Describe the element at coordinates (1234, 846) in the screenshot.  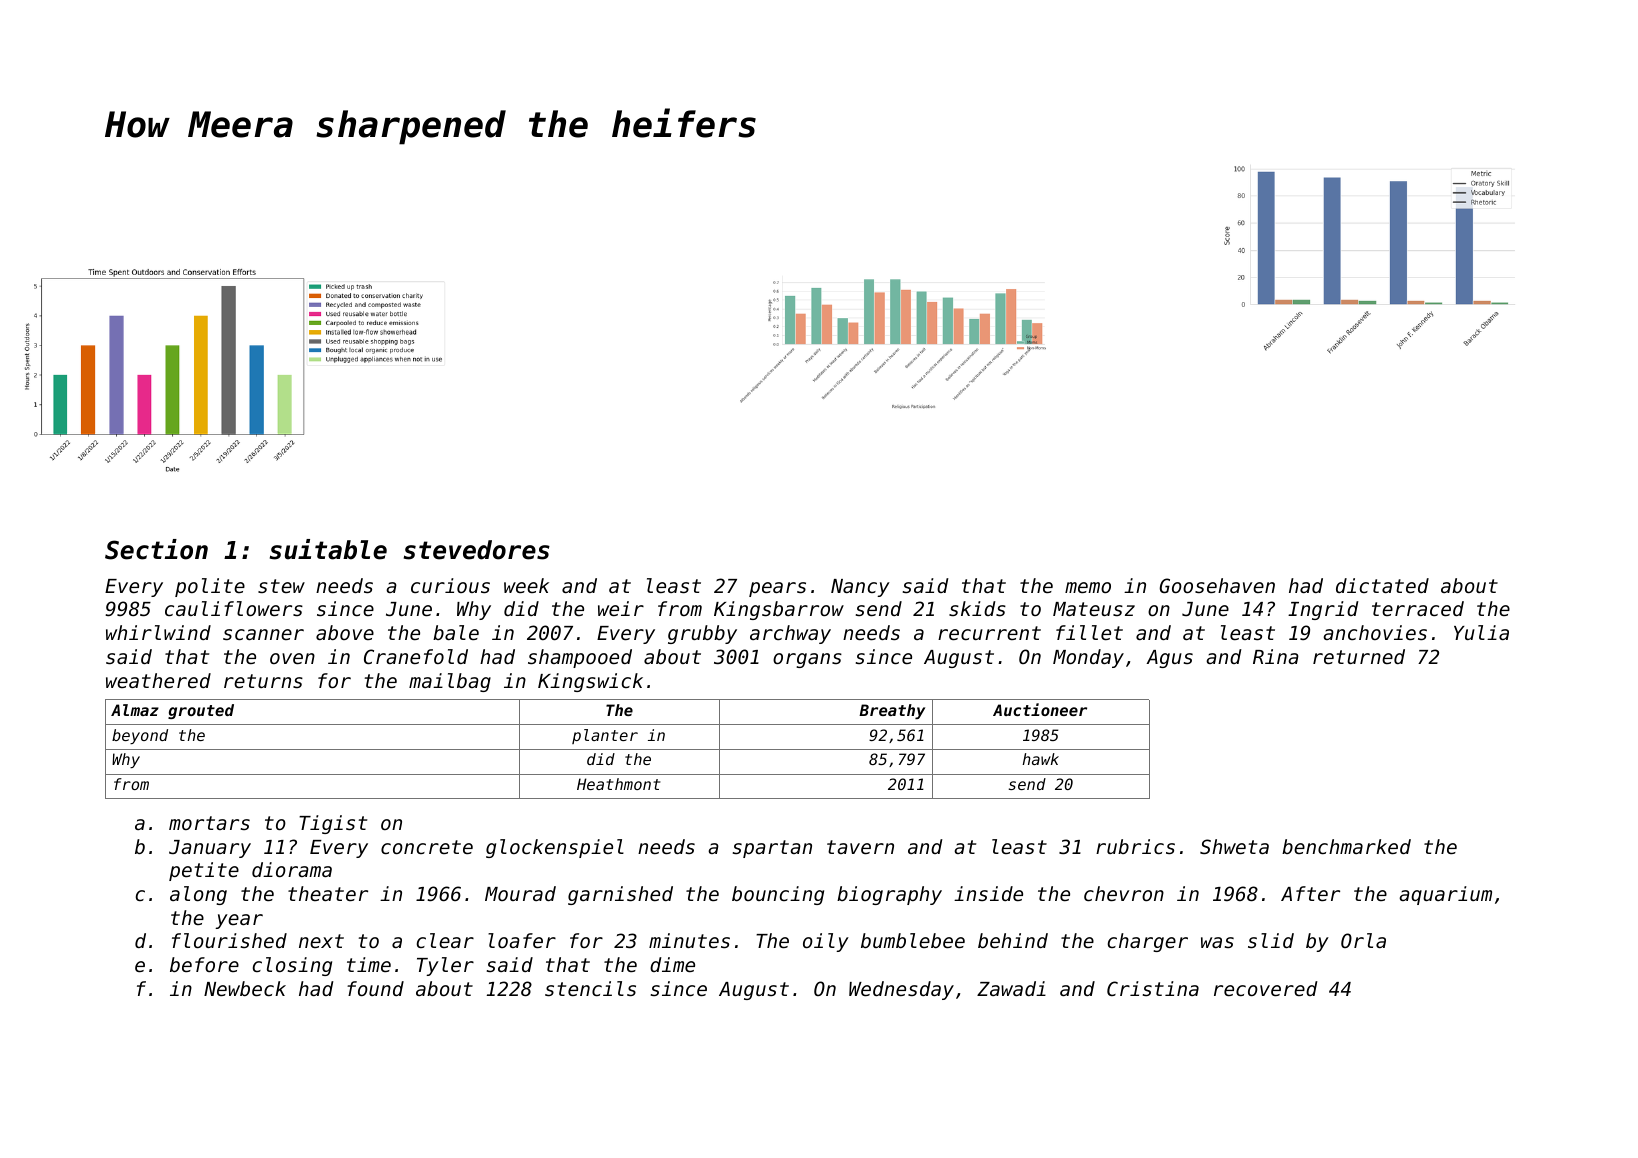
I see `Shweta` at that location.
